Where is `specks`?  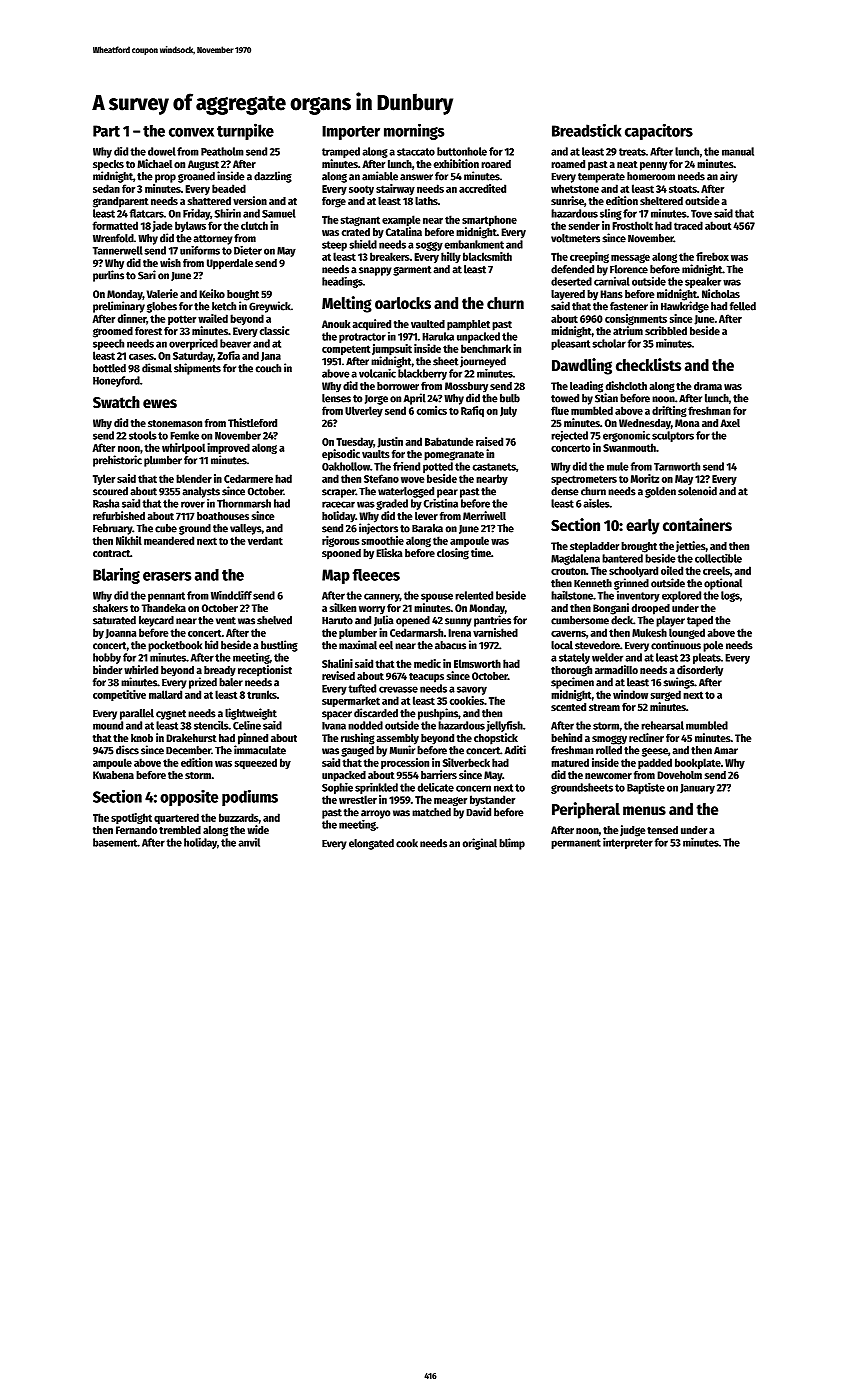
specks is located at coordinates (108, 165).
